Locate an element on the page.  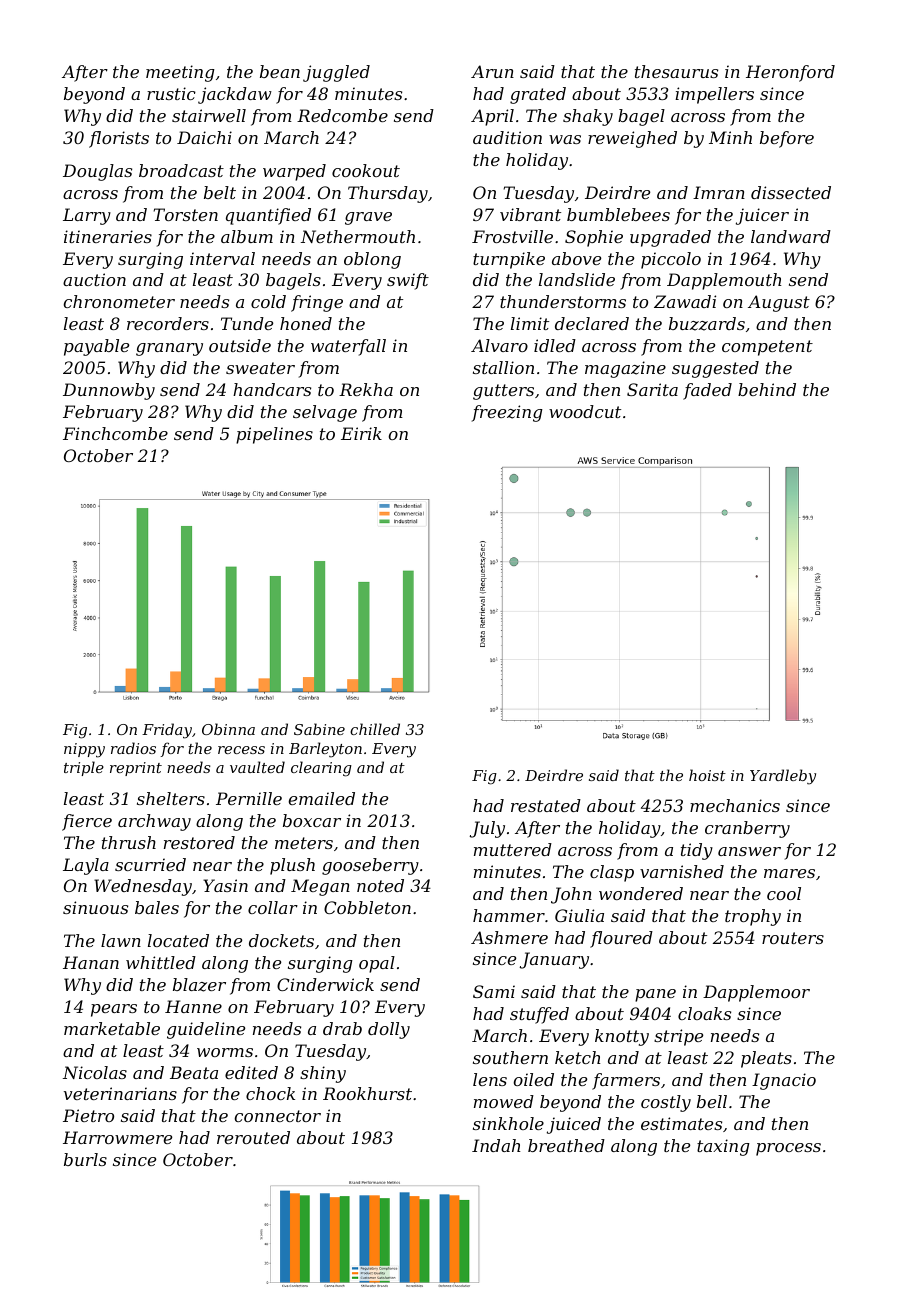
chilled is located at coordinates (375, 729).
